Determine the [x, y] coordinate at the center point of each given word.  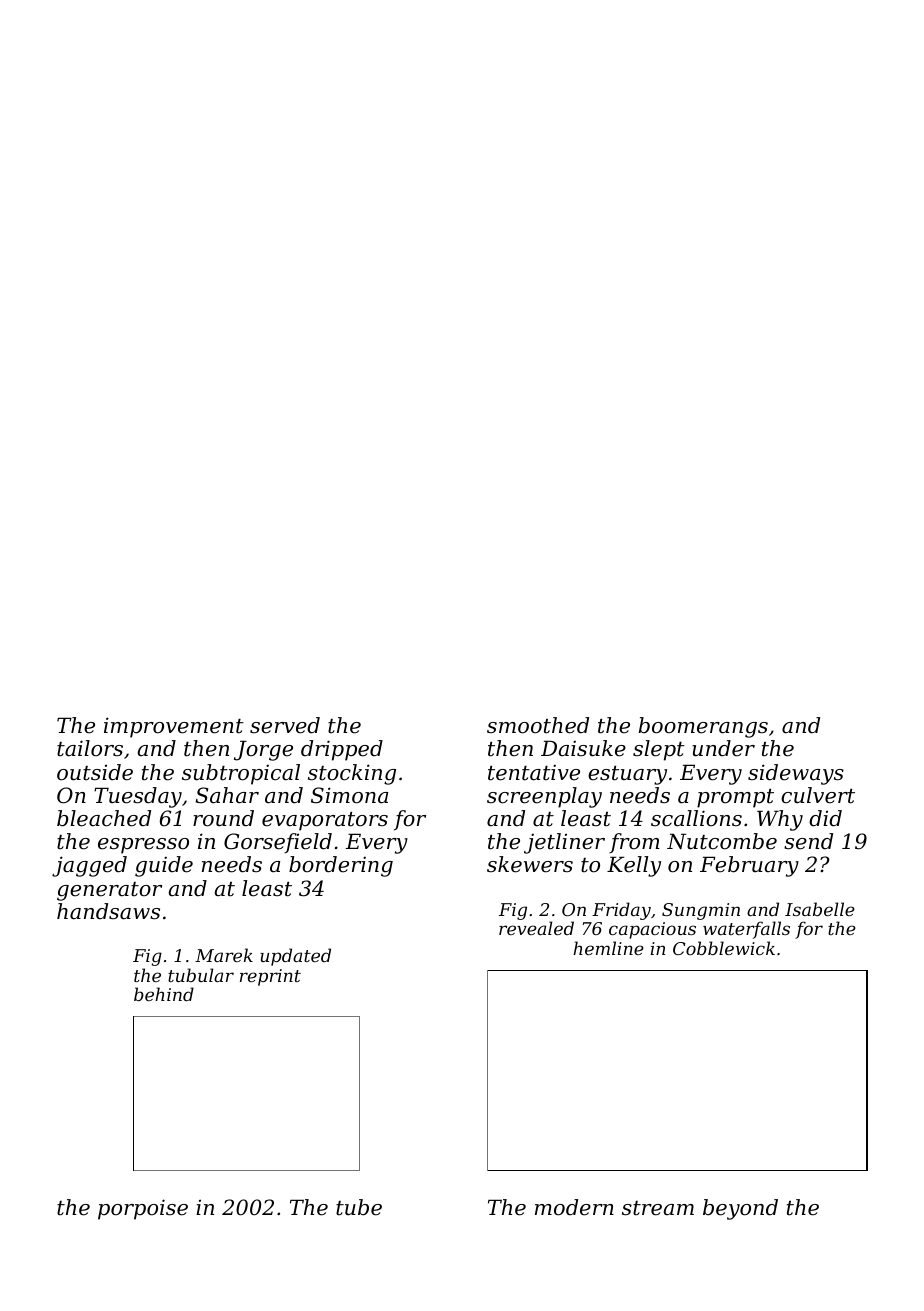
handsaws [108, 911]
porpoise [143, 1209]
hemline [608, 948]
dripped [342, 750]
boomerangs [703, 727]
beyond [740, 1209]
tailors [90, 748]
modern [574, 1207]
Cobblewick [724, 948]
